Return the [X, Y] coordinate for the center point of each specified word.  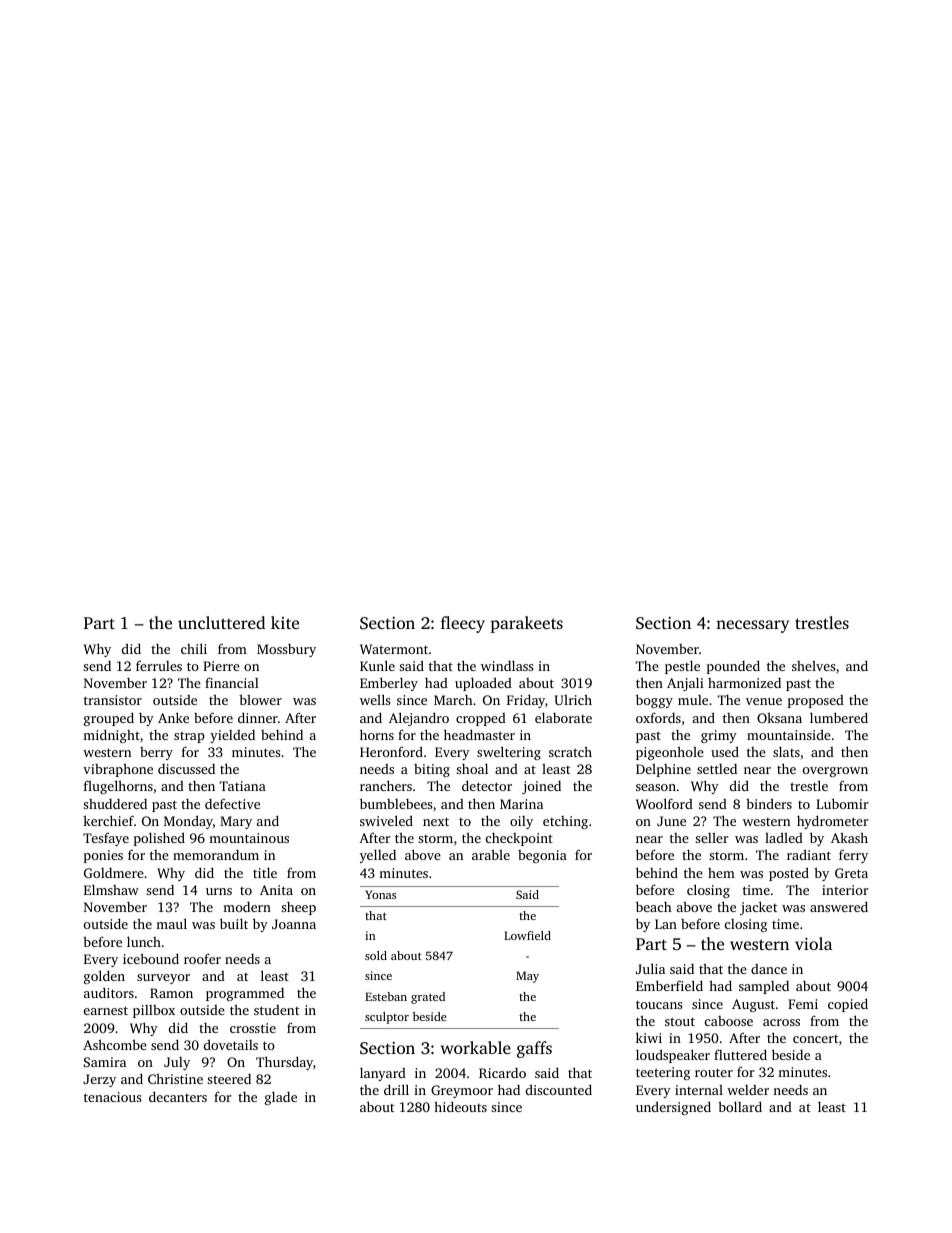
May [527, 977]
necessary [752, 626]
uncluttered [221, 622]
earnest [106, 1010]
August [753, 1005]
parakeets [526, 624]
